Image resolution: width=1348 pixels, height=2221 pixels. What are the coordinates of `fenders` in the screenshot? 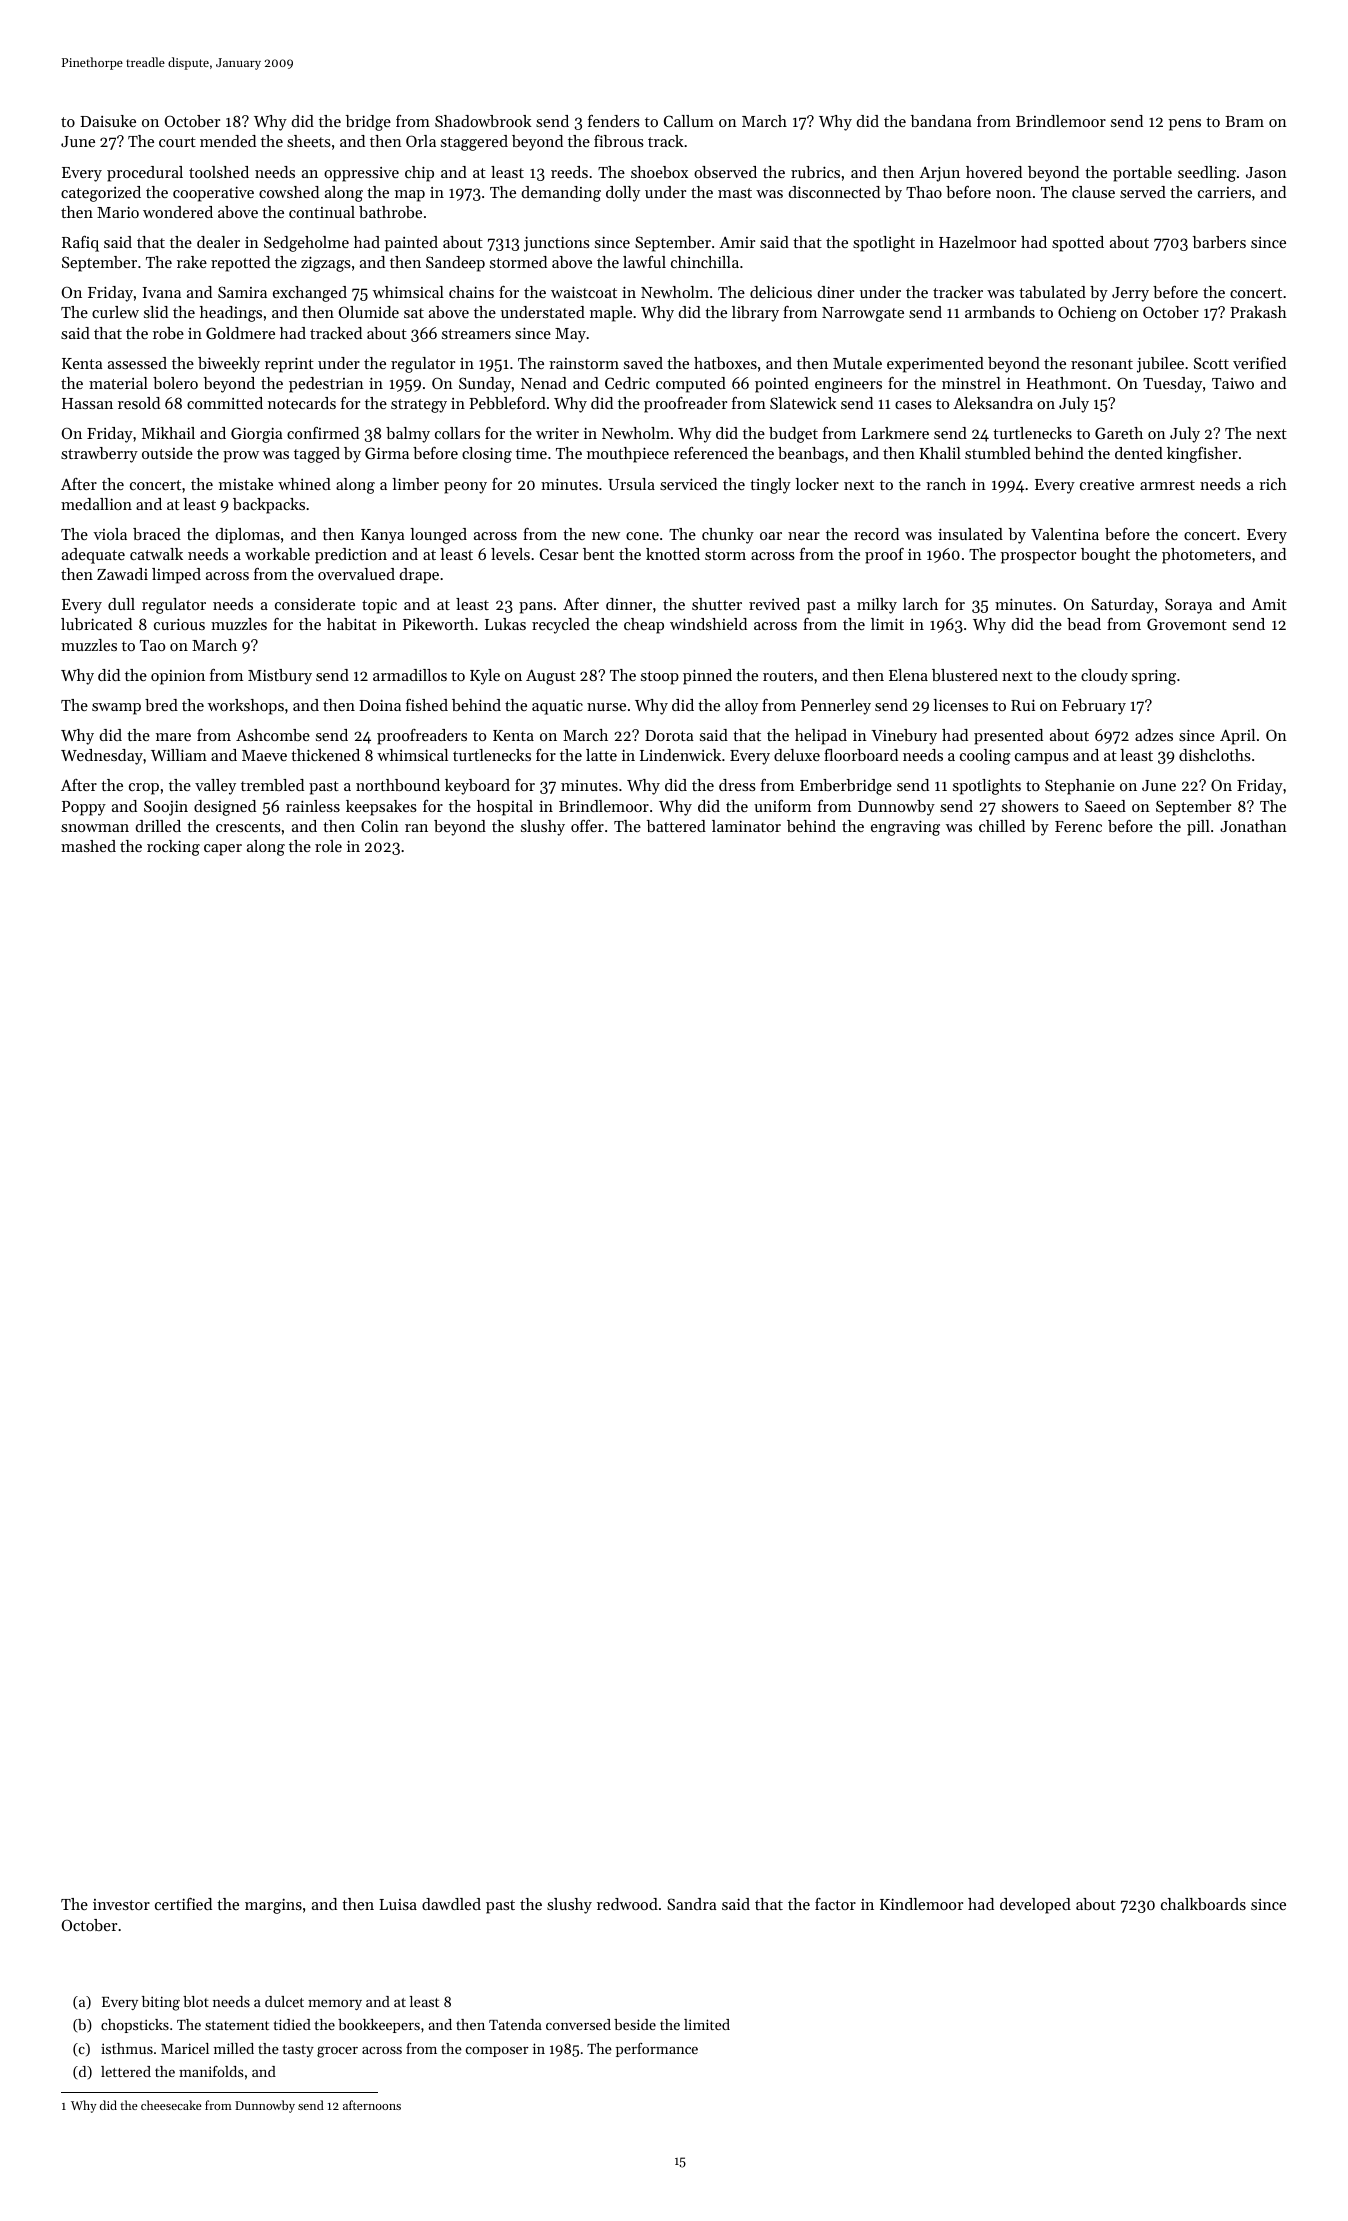 It's located at (614, 121).
